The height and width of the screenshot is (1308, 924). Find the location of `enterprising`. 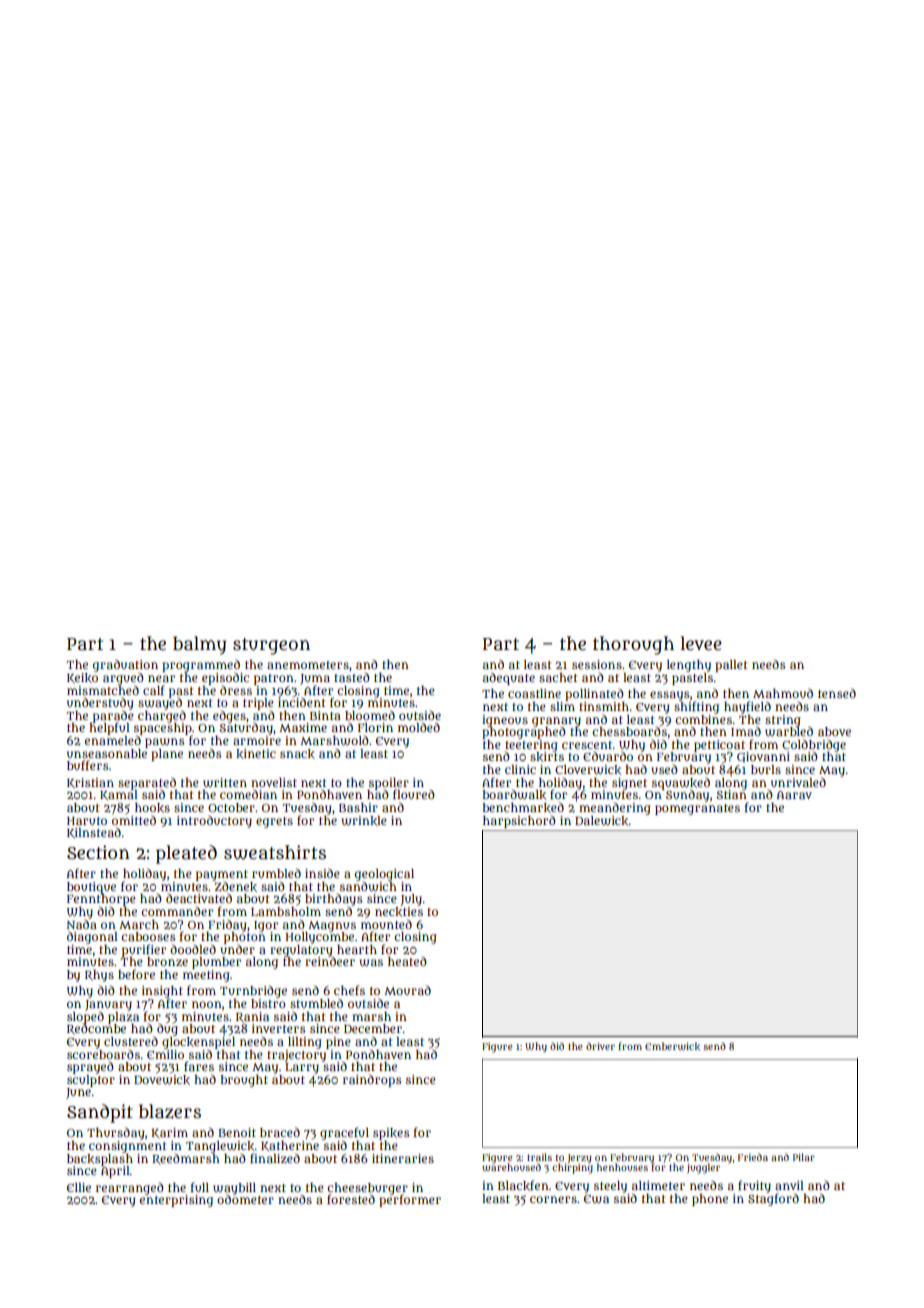

enterprising is located at coordinates (176, 1201).
